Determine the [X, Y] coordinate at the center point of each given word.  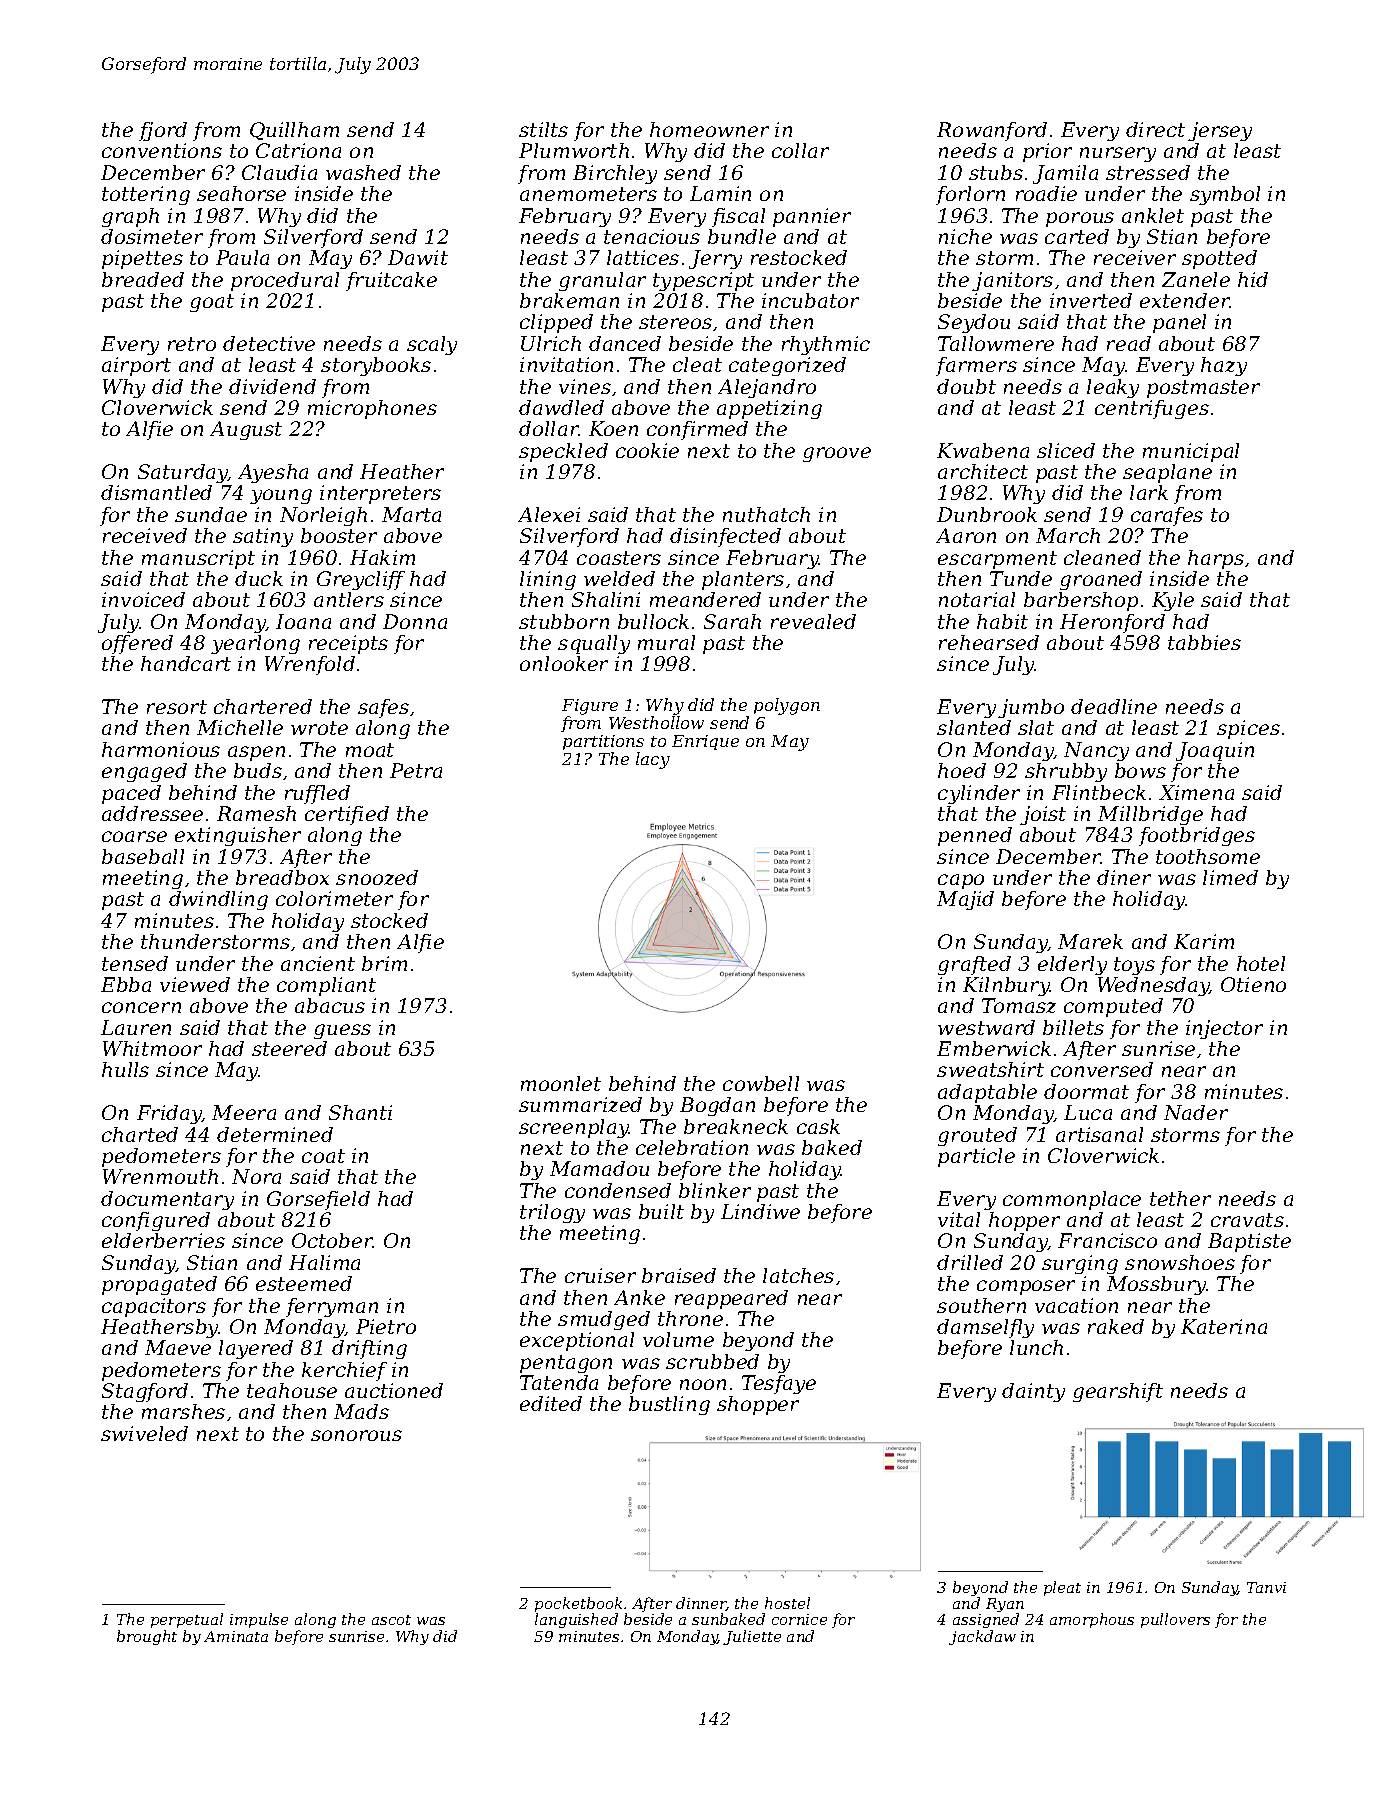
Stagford [145, 1392]
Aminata [236, 1636]
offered [137, 644]
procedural [285, 281]
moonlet [561, 1083]
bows [1140, 770]
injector [1224, 1029]
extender [1185, 300]
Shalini [606, 599]
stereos [675, 322]
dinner [701, 1604]
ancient [318, 963]
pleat [1062, 1588]
